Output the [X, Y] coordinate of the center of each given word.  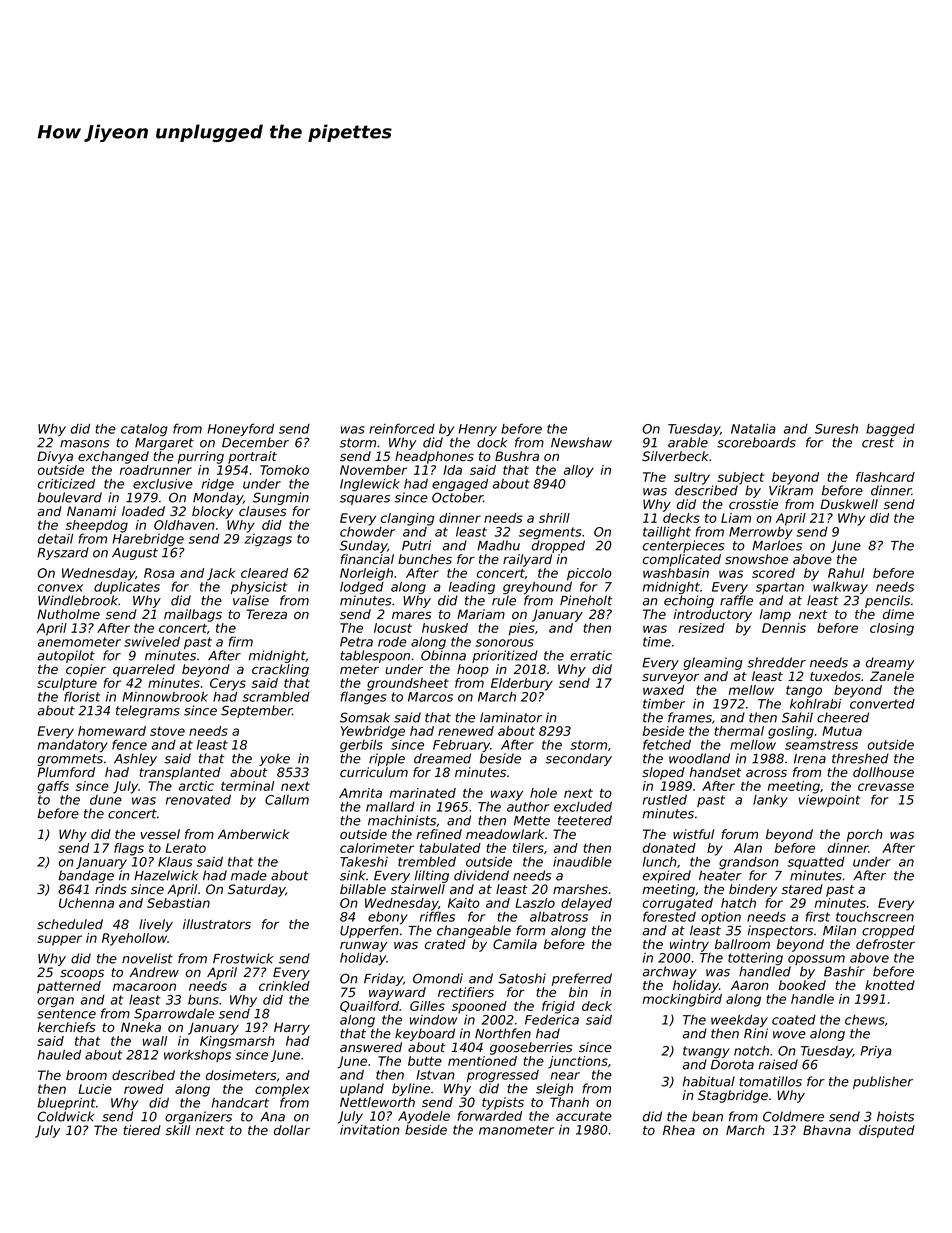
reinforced [402, 428]
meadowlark [505, 834]
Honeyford [240, 429]
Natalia [753, 429]
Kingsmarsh [237, 1042]
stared [802, 889]
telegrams [148, 711]
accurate [584, 1116]
